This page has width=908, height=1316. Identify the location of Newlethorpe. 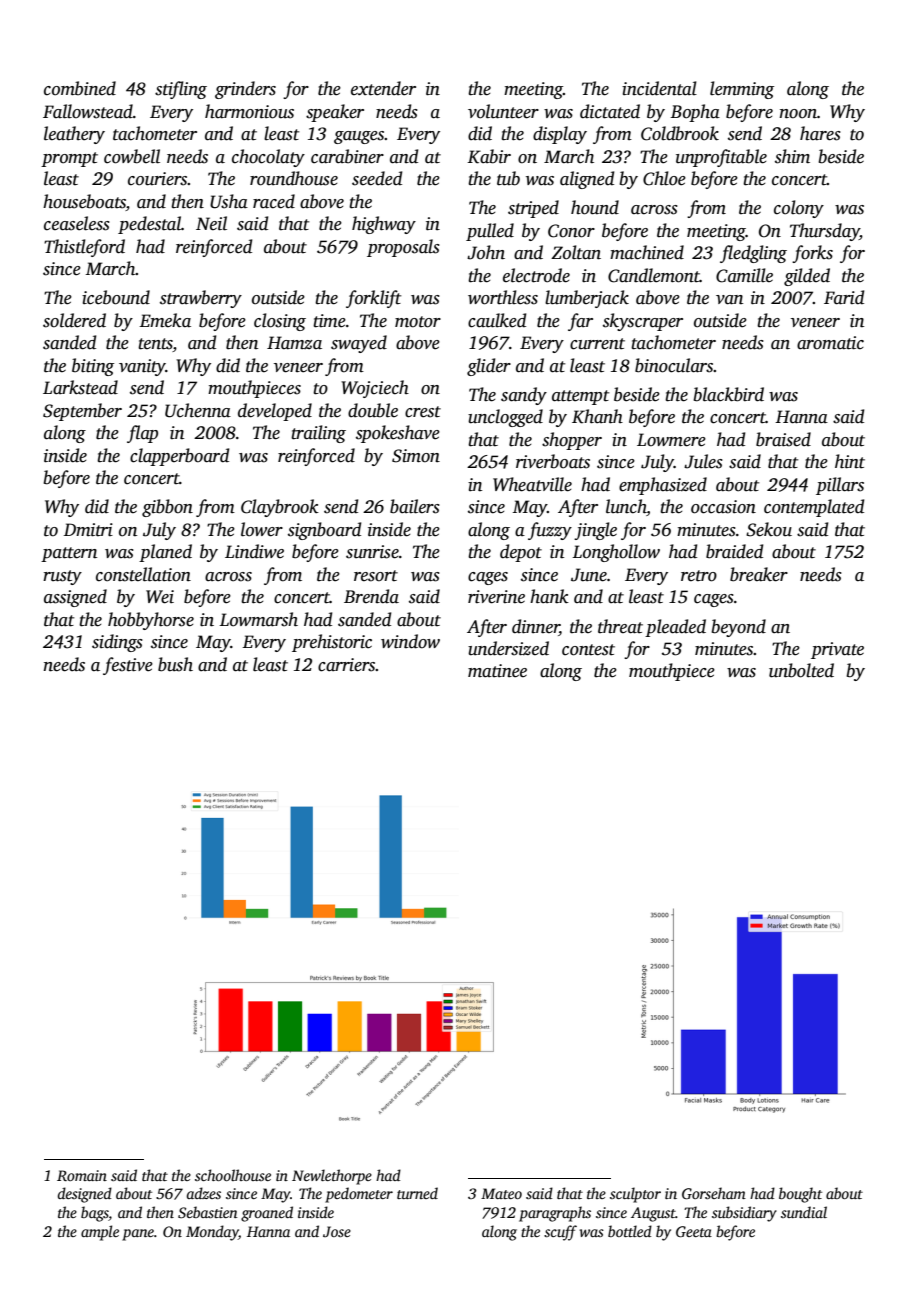
(332, 1177).
